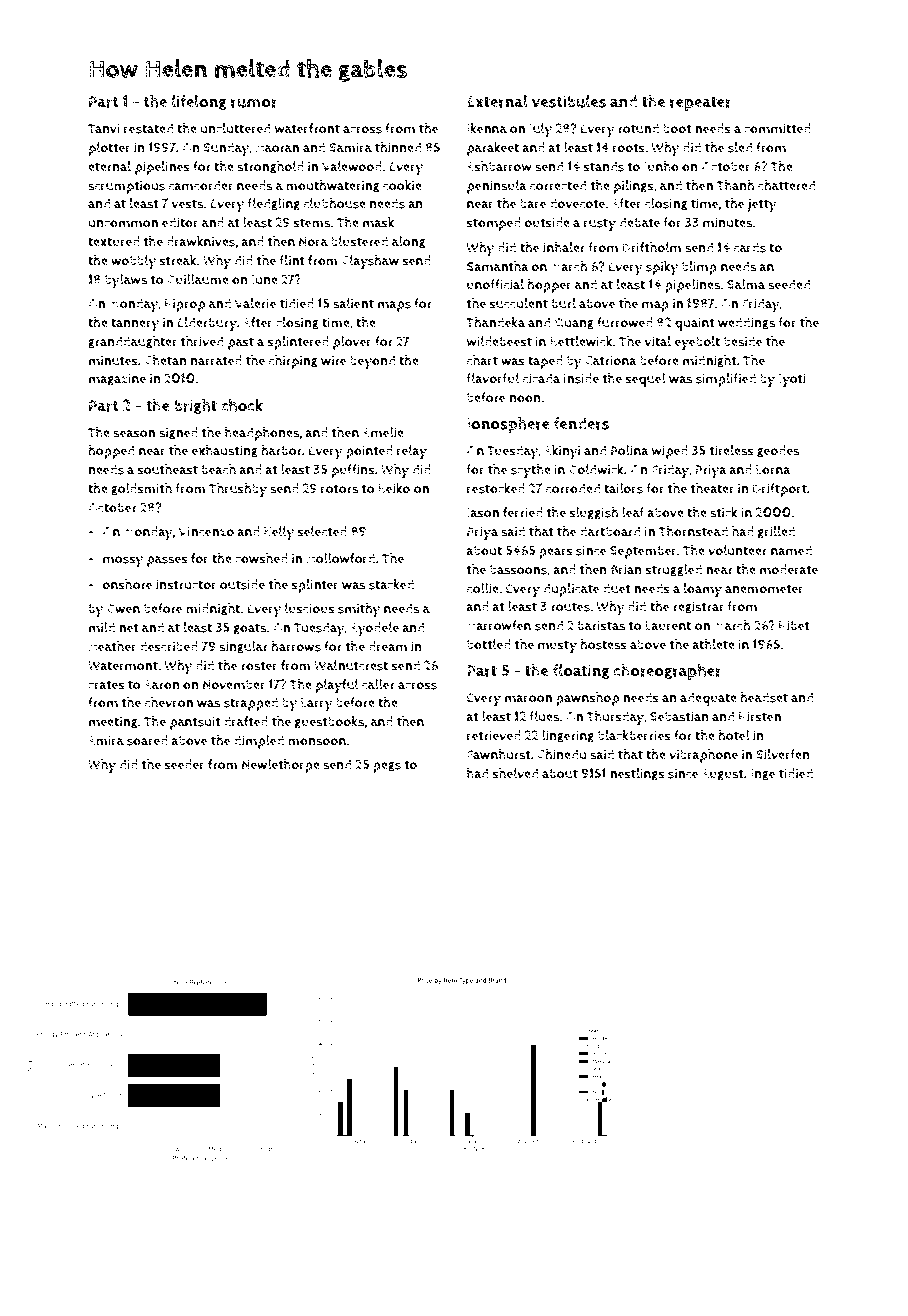  Describe the element at coordinates (581, 671) in the page. I see `floating` at that location.
